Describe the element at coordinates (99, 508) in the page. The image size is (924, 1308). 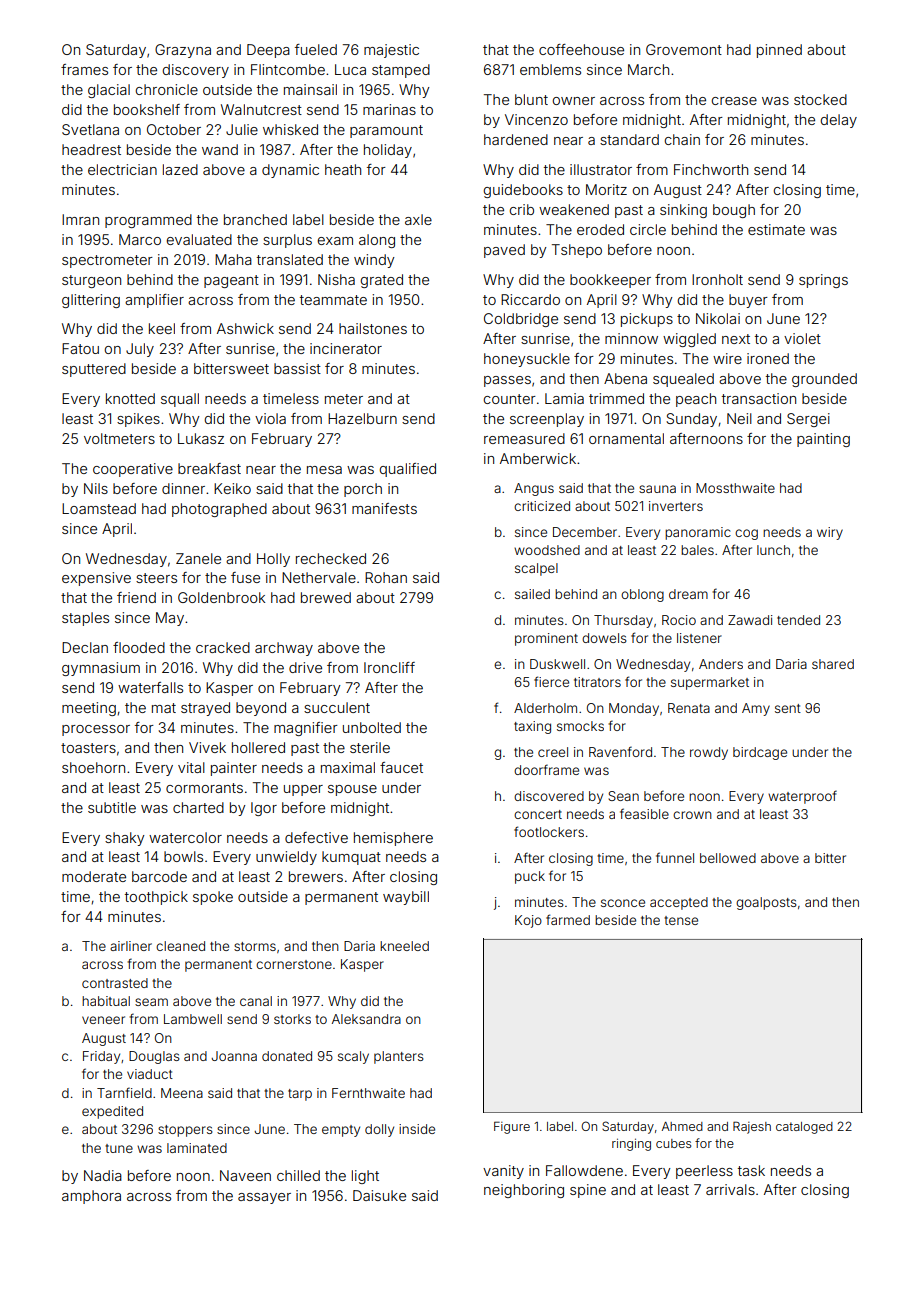
I see `Loamstead` at that location.
